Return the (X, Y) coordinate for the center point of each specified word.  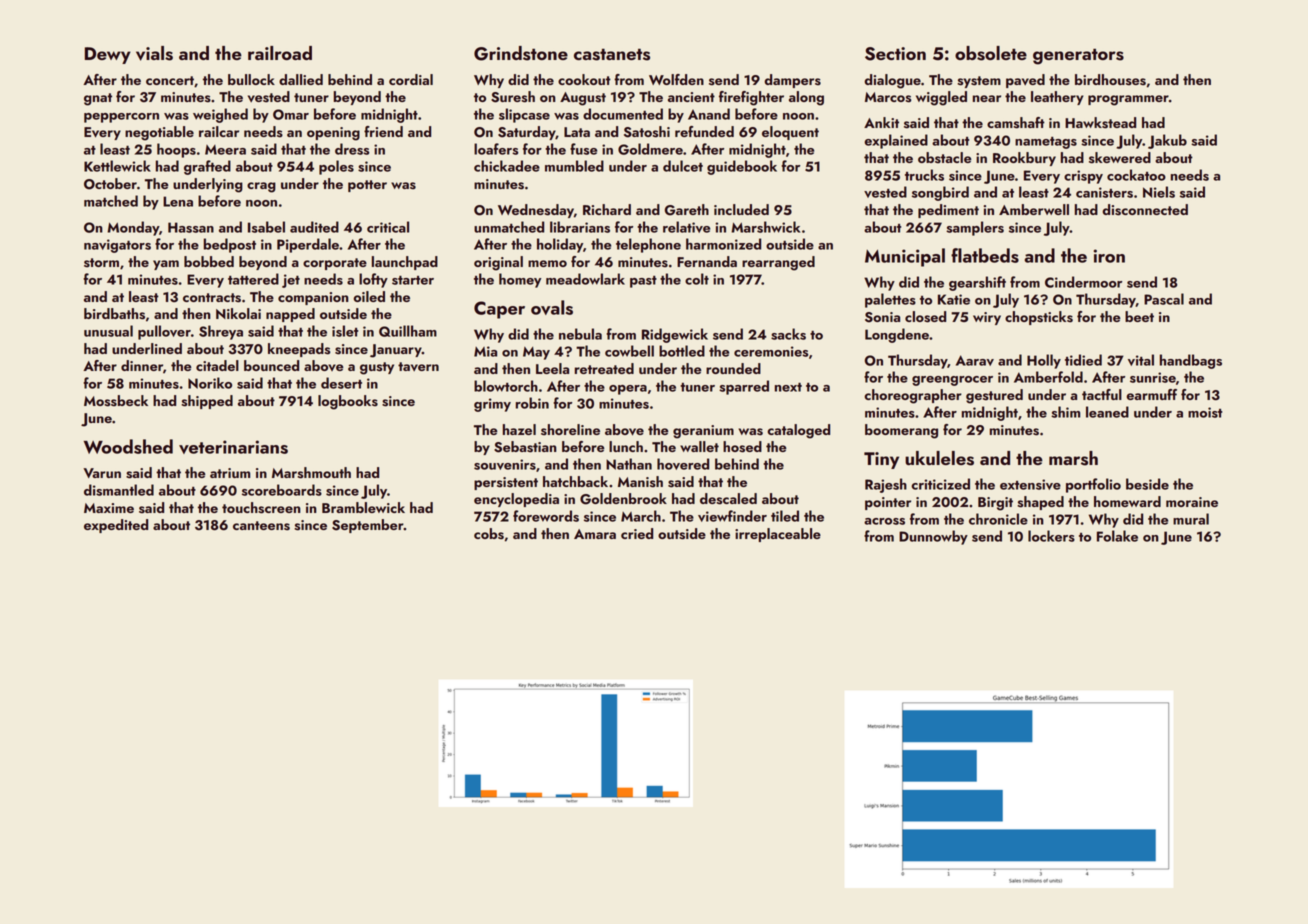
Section (895, 54)
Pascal (1164, 299)
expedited (116, 526)
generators (1078, 56)
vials (154, 53)
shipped (207, 402)
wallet (699, 446)
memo (547, 263)
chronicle (998, 519)
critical (388, 227)
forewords (546, 516)
